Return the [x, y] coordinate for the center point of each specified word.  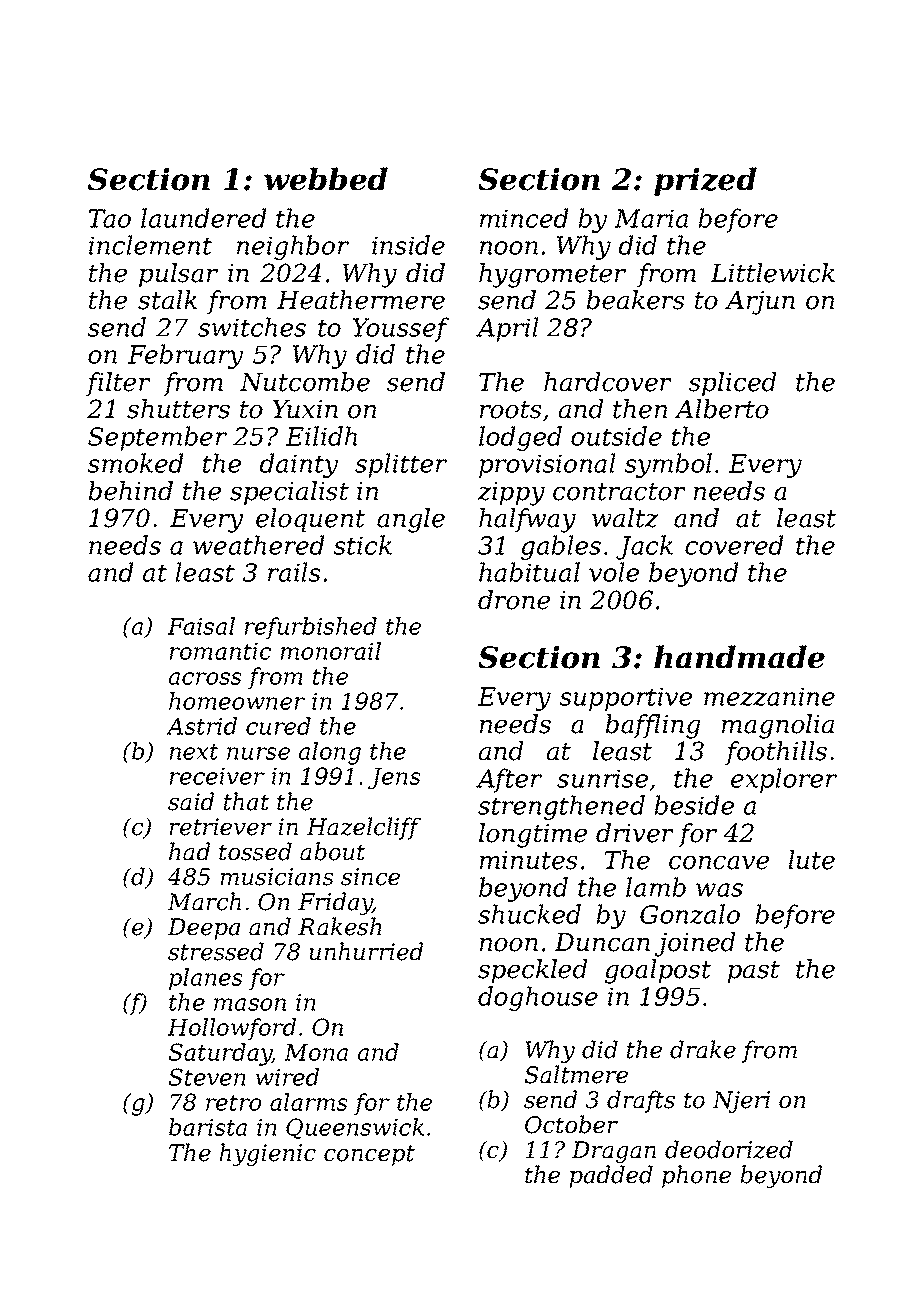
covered [734, 545]
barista [208, 1127]
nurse [258, 753]
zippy [511, 494]
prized [705, 181]
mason [250, 1004]
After [509, 780]
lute [811, 860]
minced [524, 218]
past [753, 972]
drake [703, 1049]
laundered [204, 218]
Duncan [602, 942]
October [571, 1124]
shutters [178, 409]
